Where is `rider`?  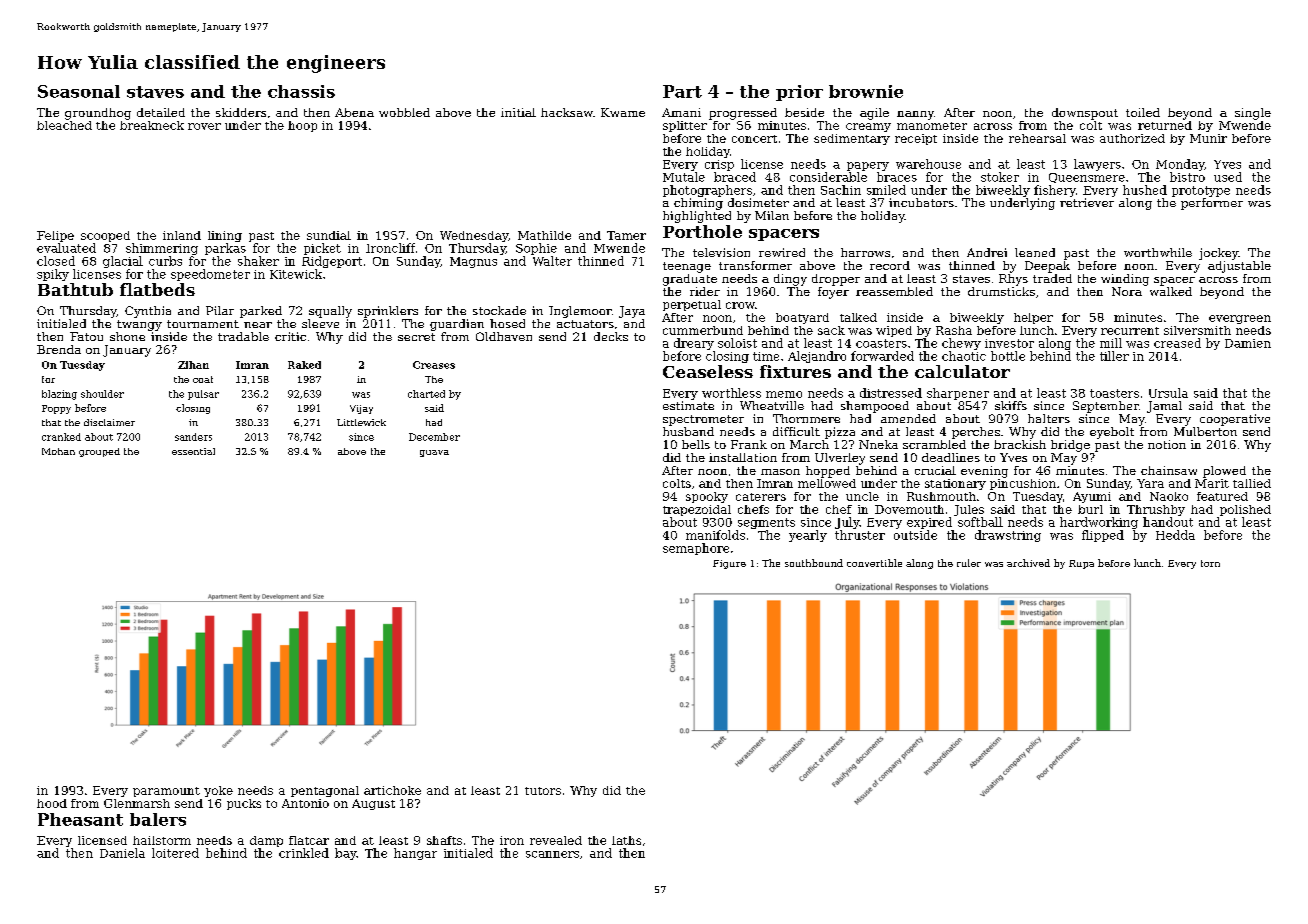 rider is located at coordinates (705, 291).
